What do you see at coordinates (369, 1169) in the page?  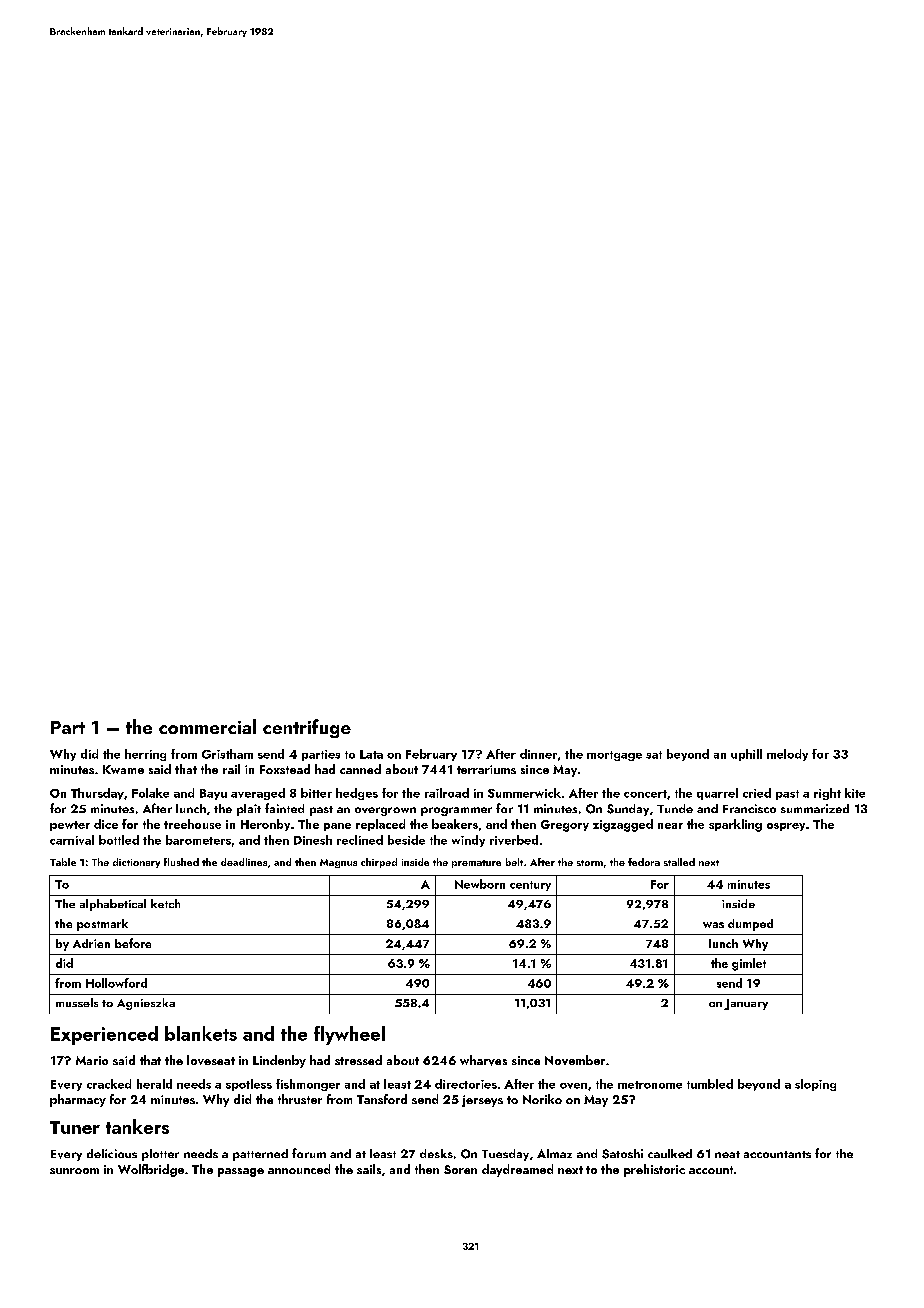 I see `sails` at bounding box center [369, 1169].
